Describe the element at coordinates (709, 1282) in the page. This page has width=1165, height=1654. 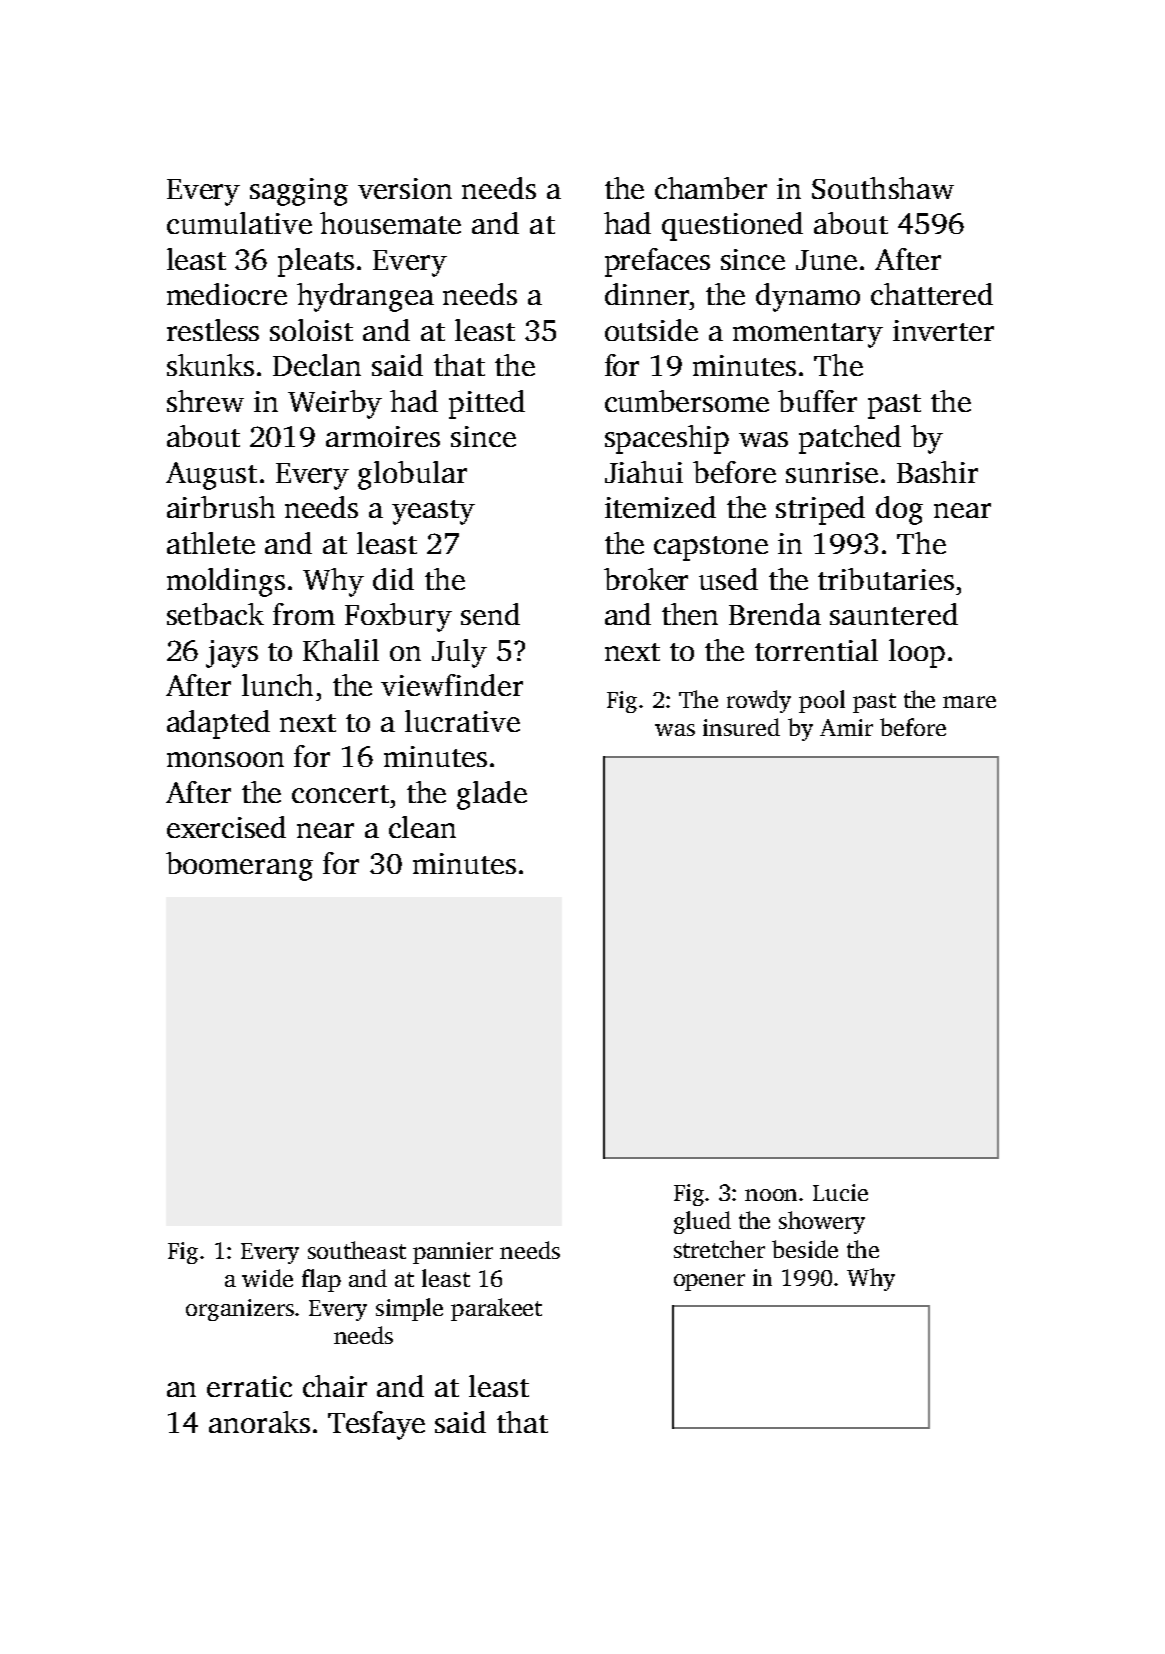
I see `opener` at that location.
